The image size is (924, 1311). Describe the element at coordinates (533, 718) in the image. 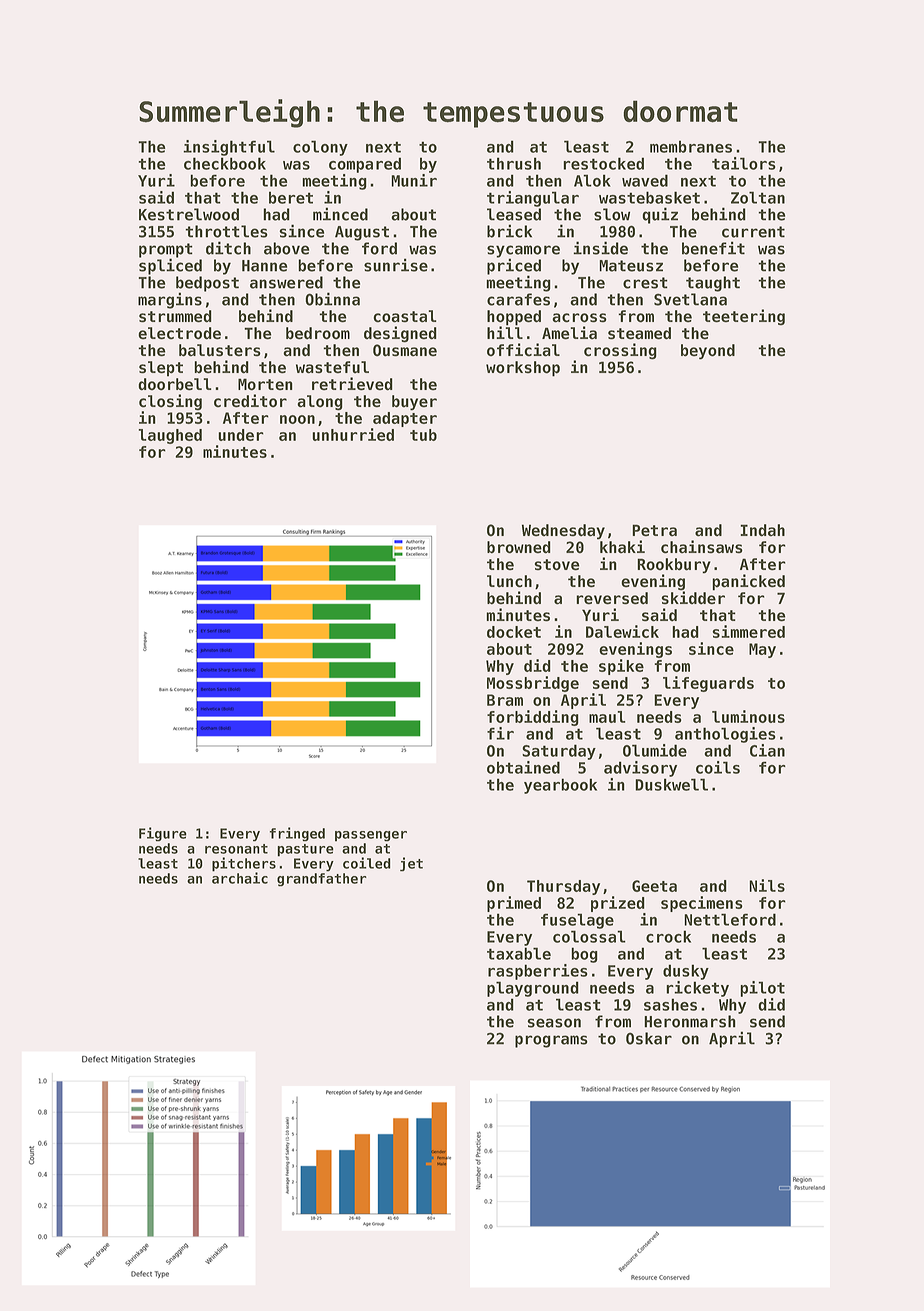

I see `forbidding` at that location.
